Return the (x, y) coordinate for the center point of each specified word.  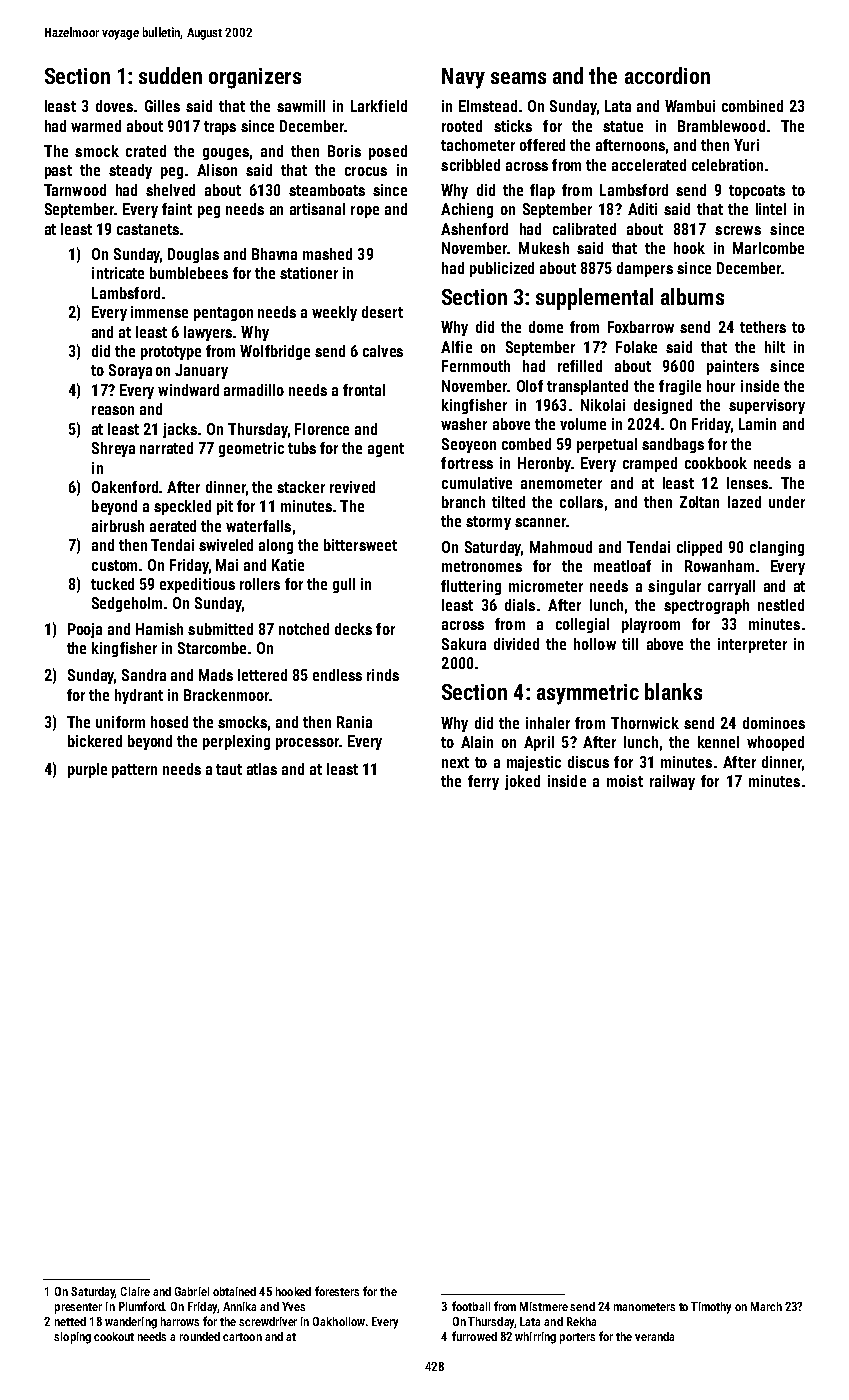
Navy (463, 78)
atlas (262, 769)
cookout (114, 1336)
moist (625, 781)
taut (229, 769)
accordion (667, 75)
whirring (535, 1338)
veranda (654, 1336)
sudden (170, 75)
